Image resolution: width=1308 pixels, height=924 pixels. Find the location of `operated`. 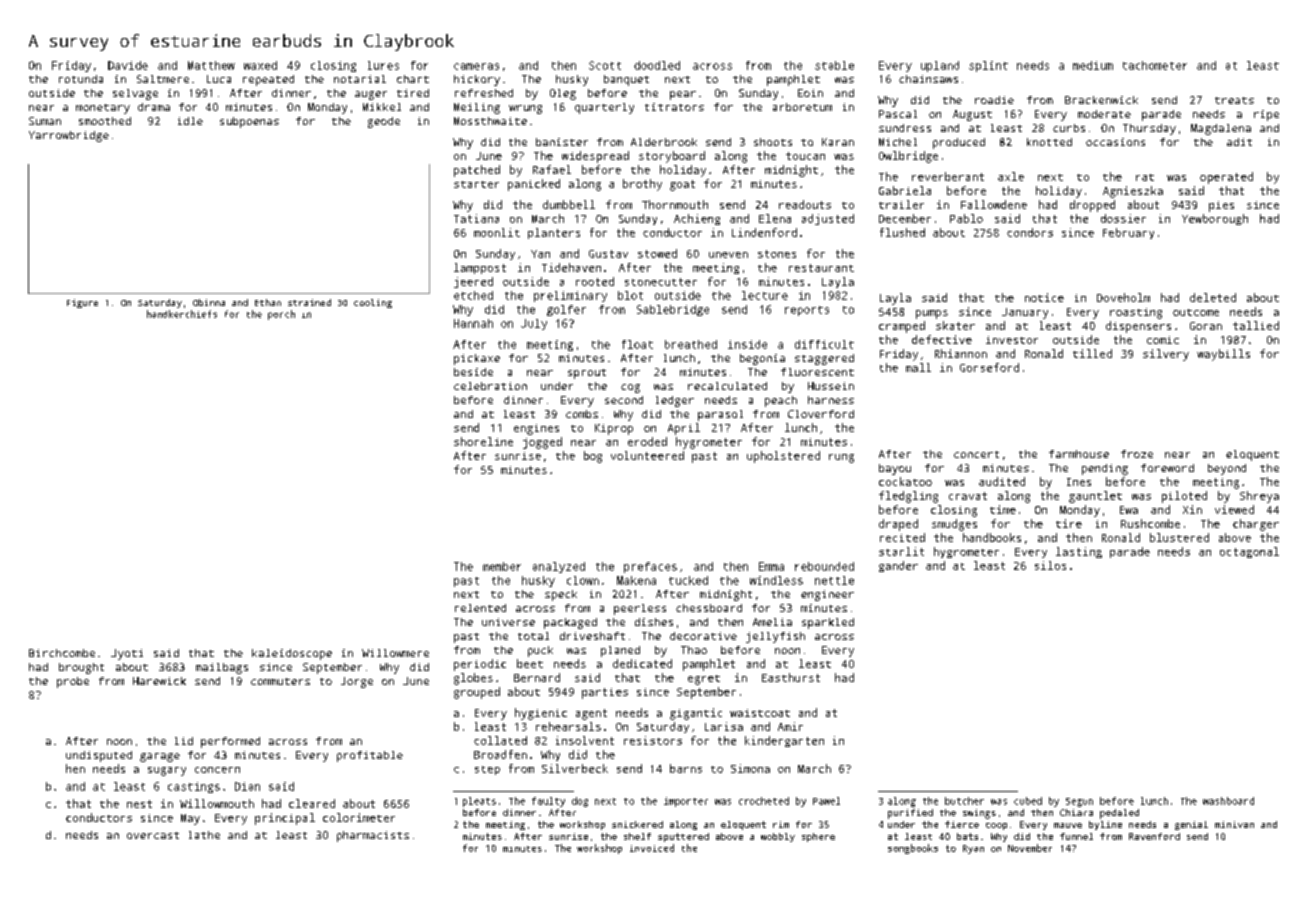

operated is located at coordinates (1226, 178).
